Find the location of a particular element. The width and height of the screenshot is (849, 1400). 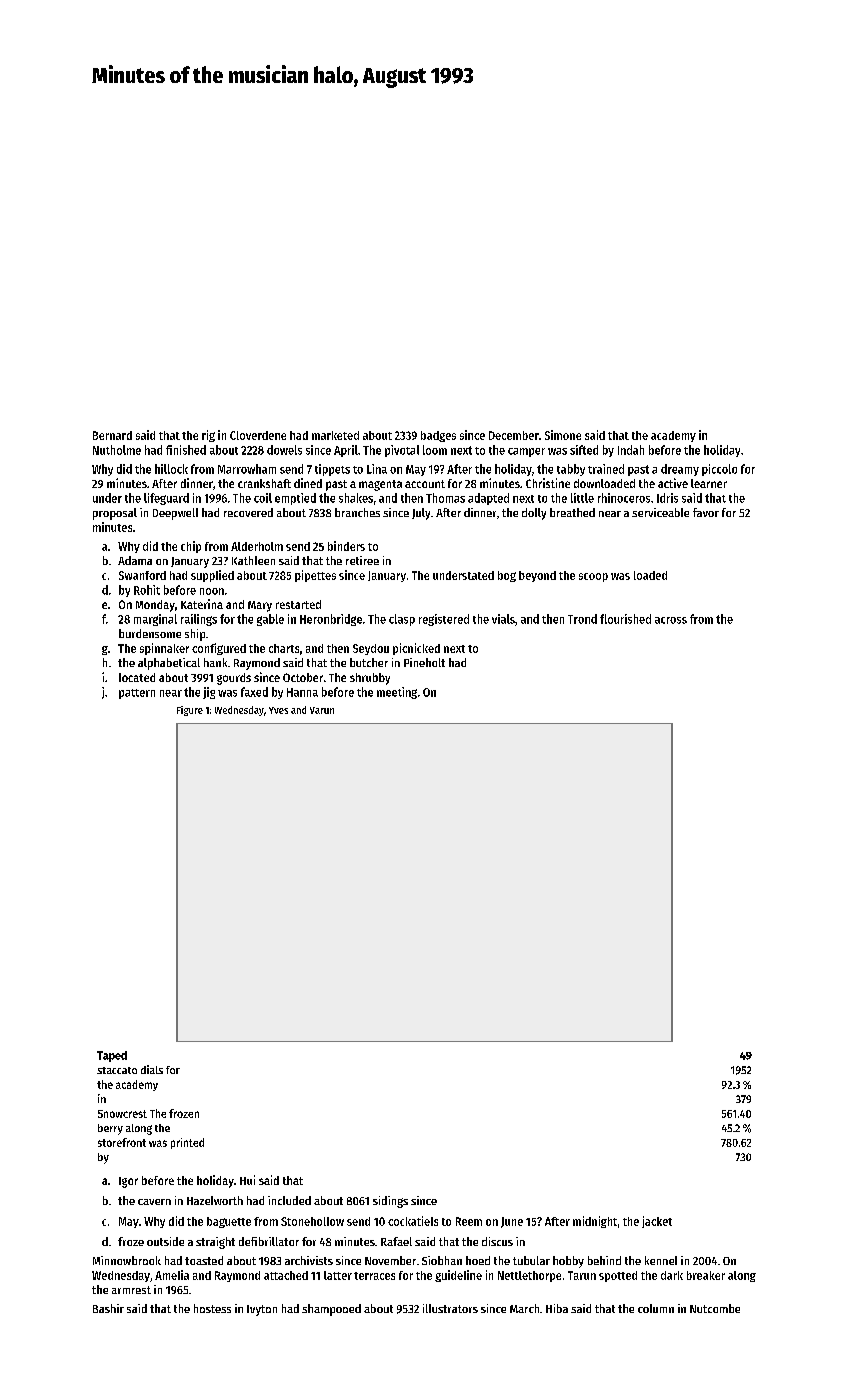

hostess is located at coordinates (212, 1308).
